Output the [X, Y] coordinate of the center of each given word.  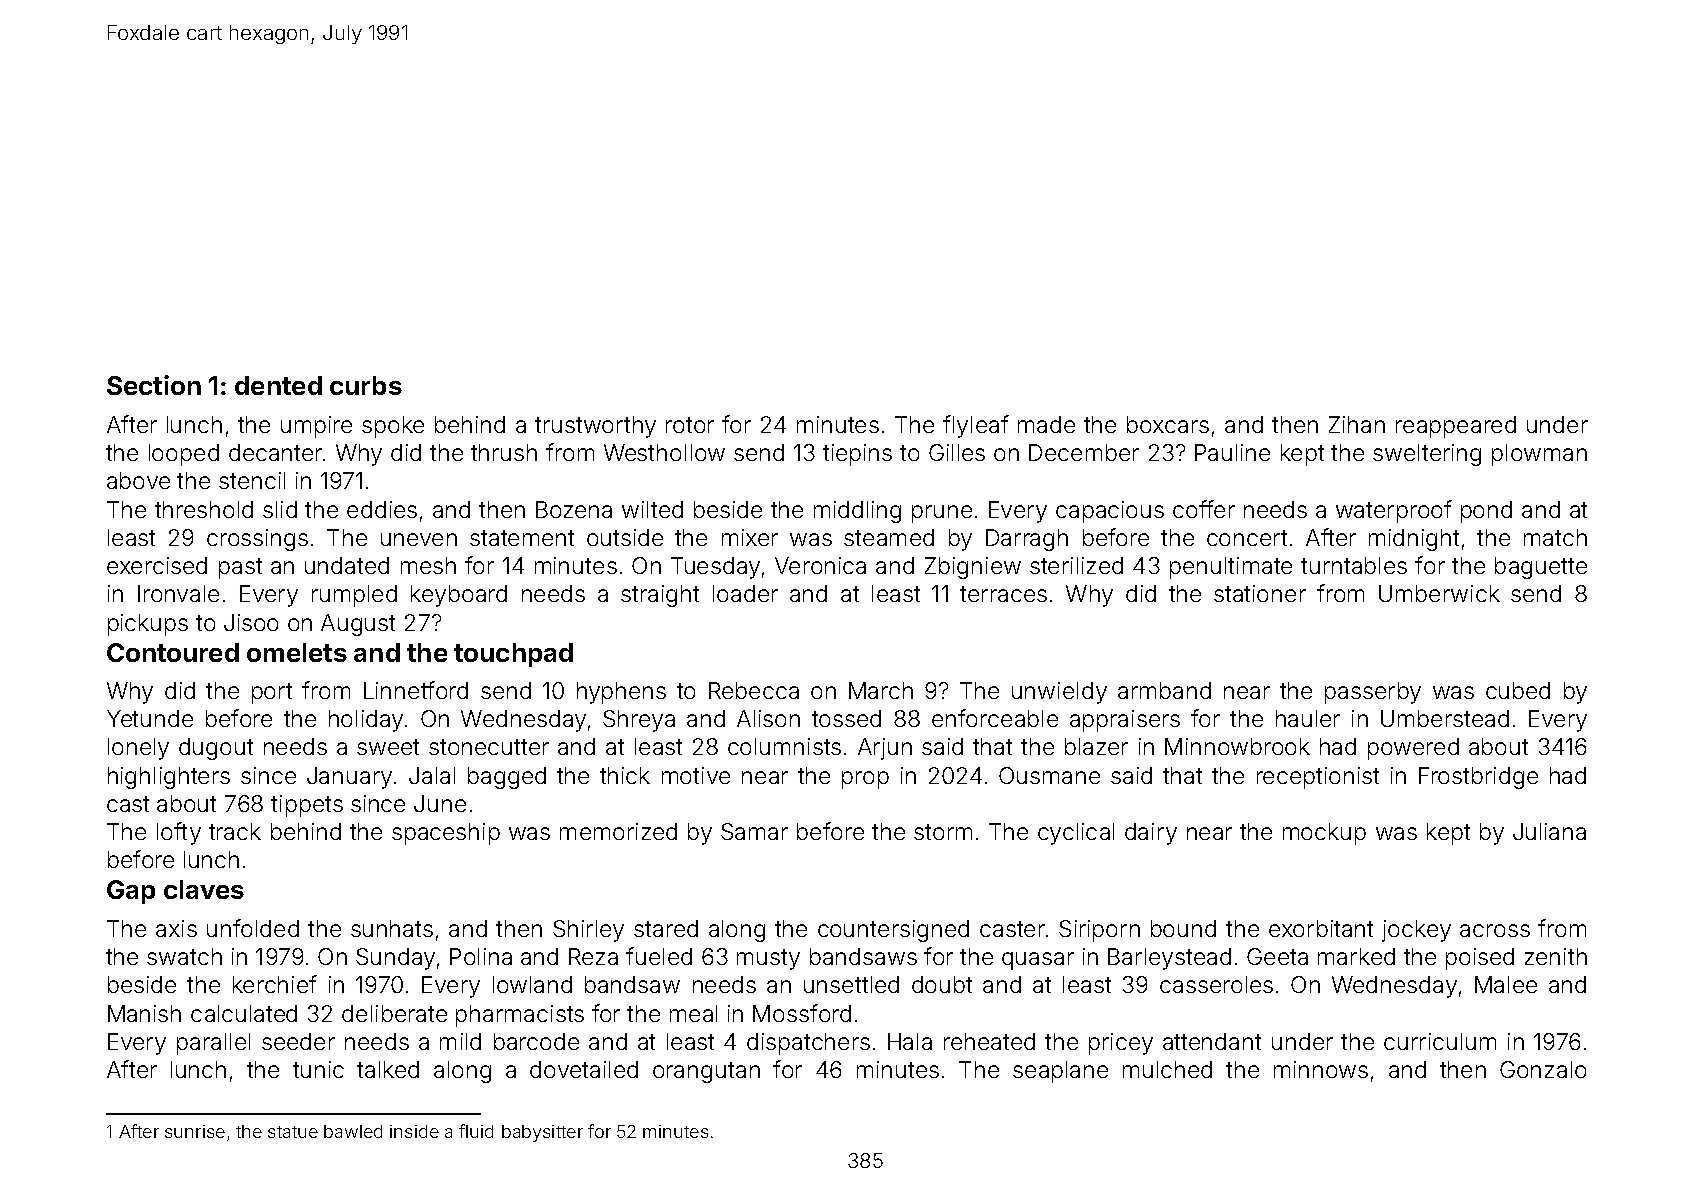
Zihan [1357, 424]
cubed [1518, 690]
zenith [1556, 956]
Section [154, 385]
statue [293, 1132]
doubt [942, 984]
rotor [690, 425]
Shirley [588, 931]
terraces [1003, 594]
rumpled [354, 596]
